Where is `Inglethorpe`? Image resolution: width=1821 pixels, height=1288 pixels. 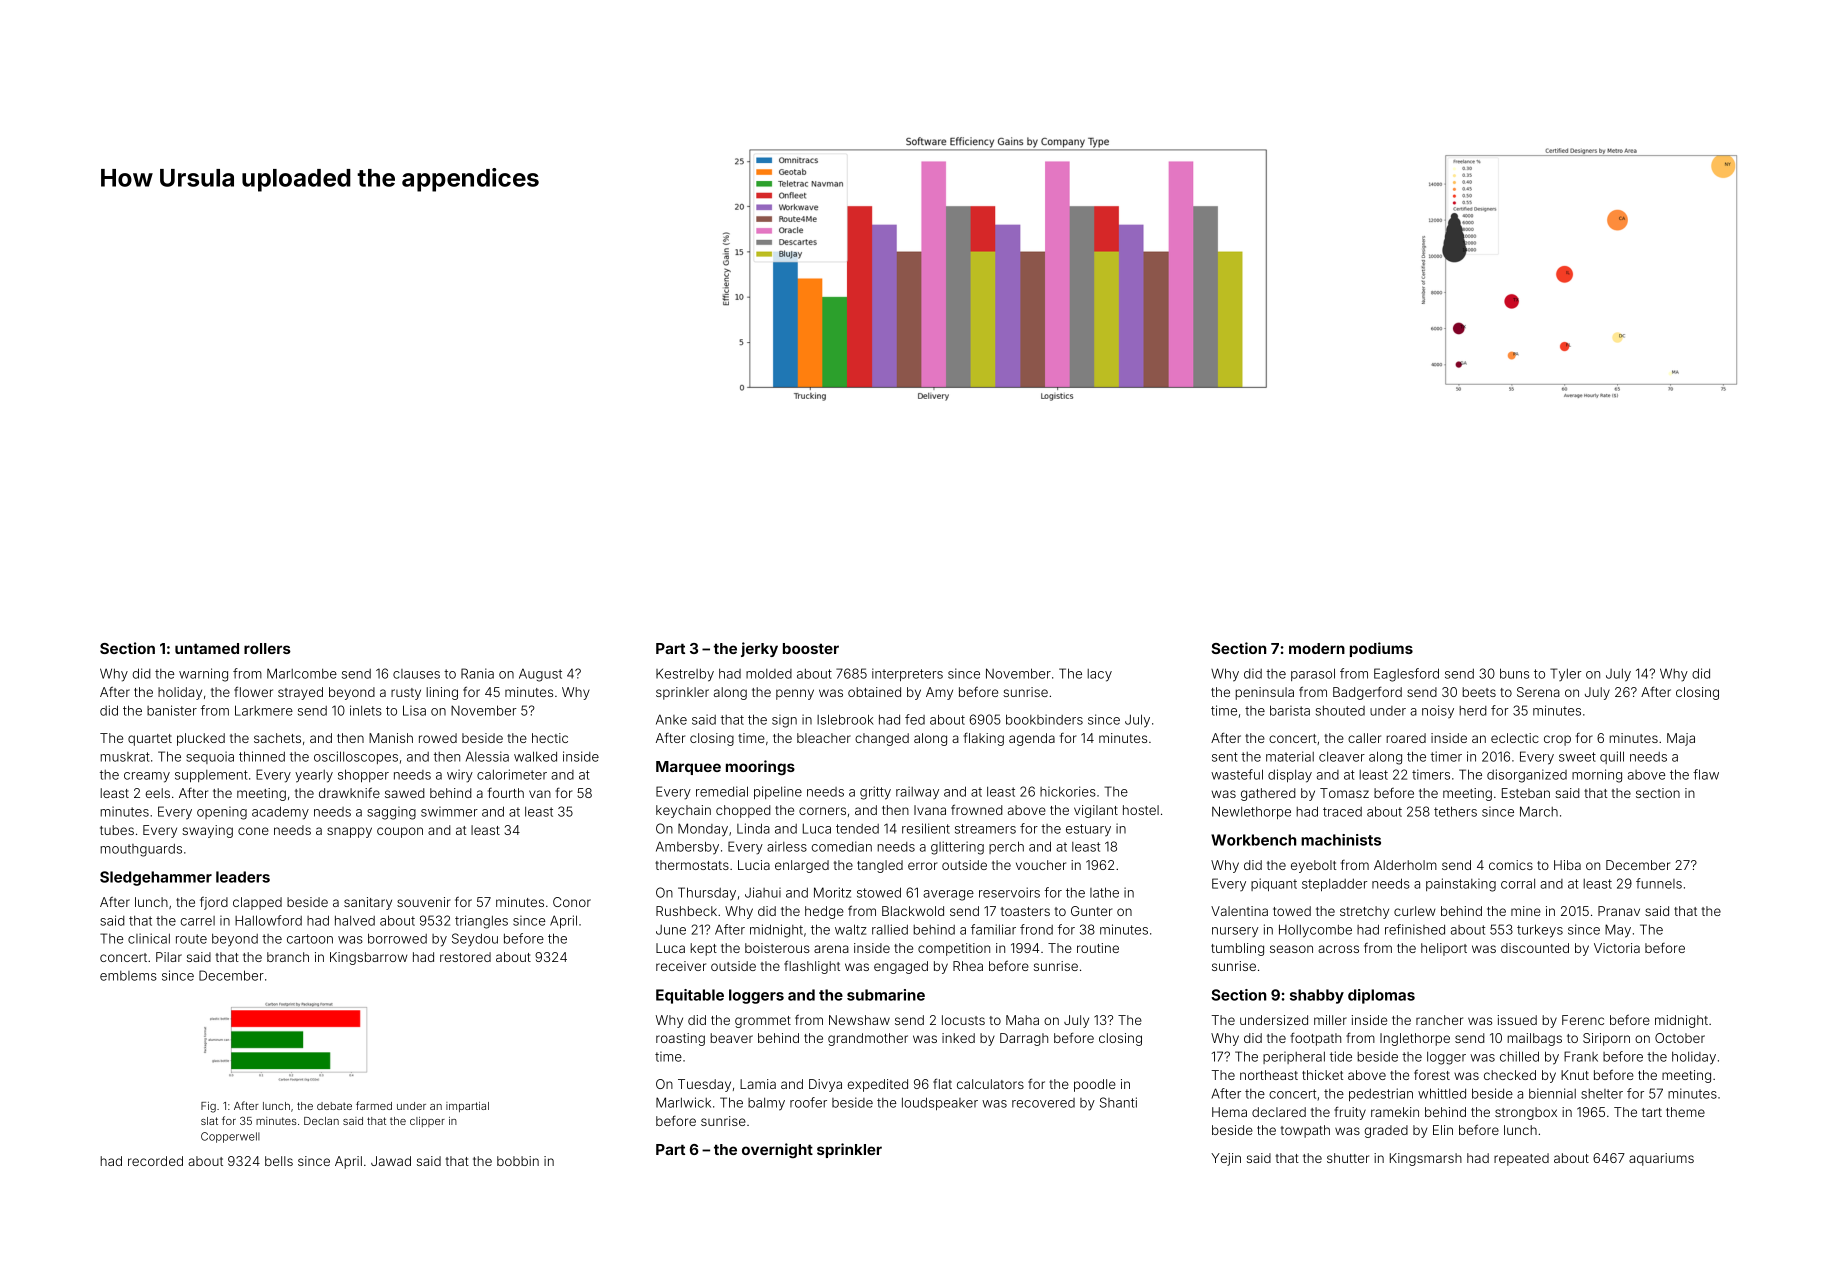 Inglethorpe is located at coordinates (1415, 1039).
